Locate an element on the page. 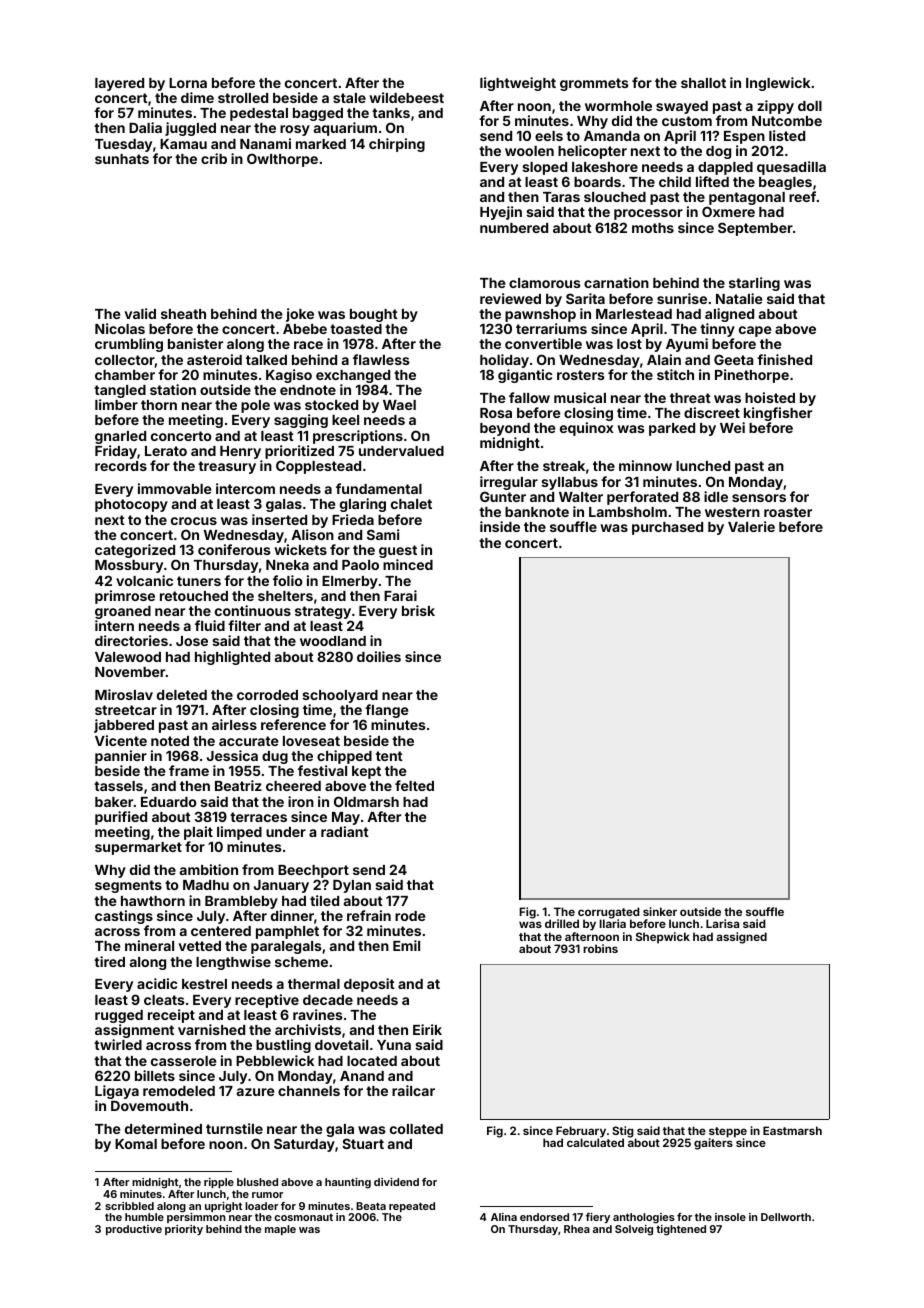 This document has height=1308, width=924. maple is located at coordinates (280, 1230).
